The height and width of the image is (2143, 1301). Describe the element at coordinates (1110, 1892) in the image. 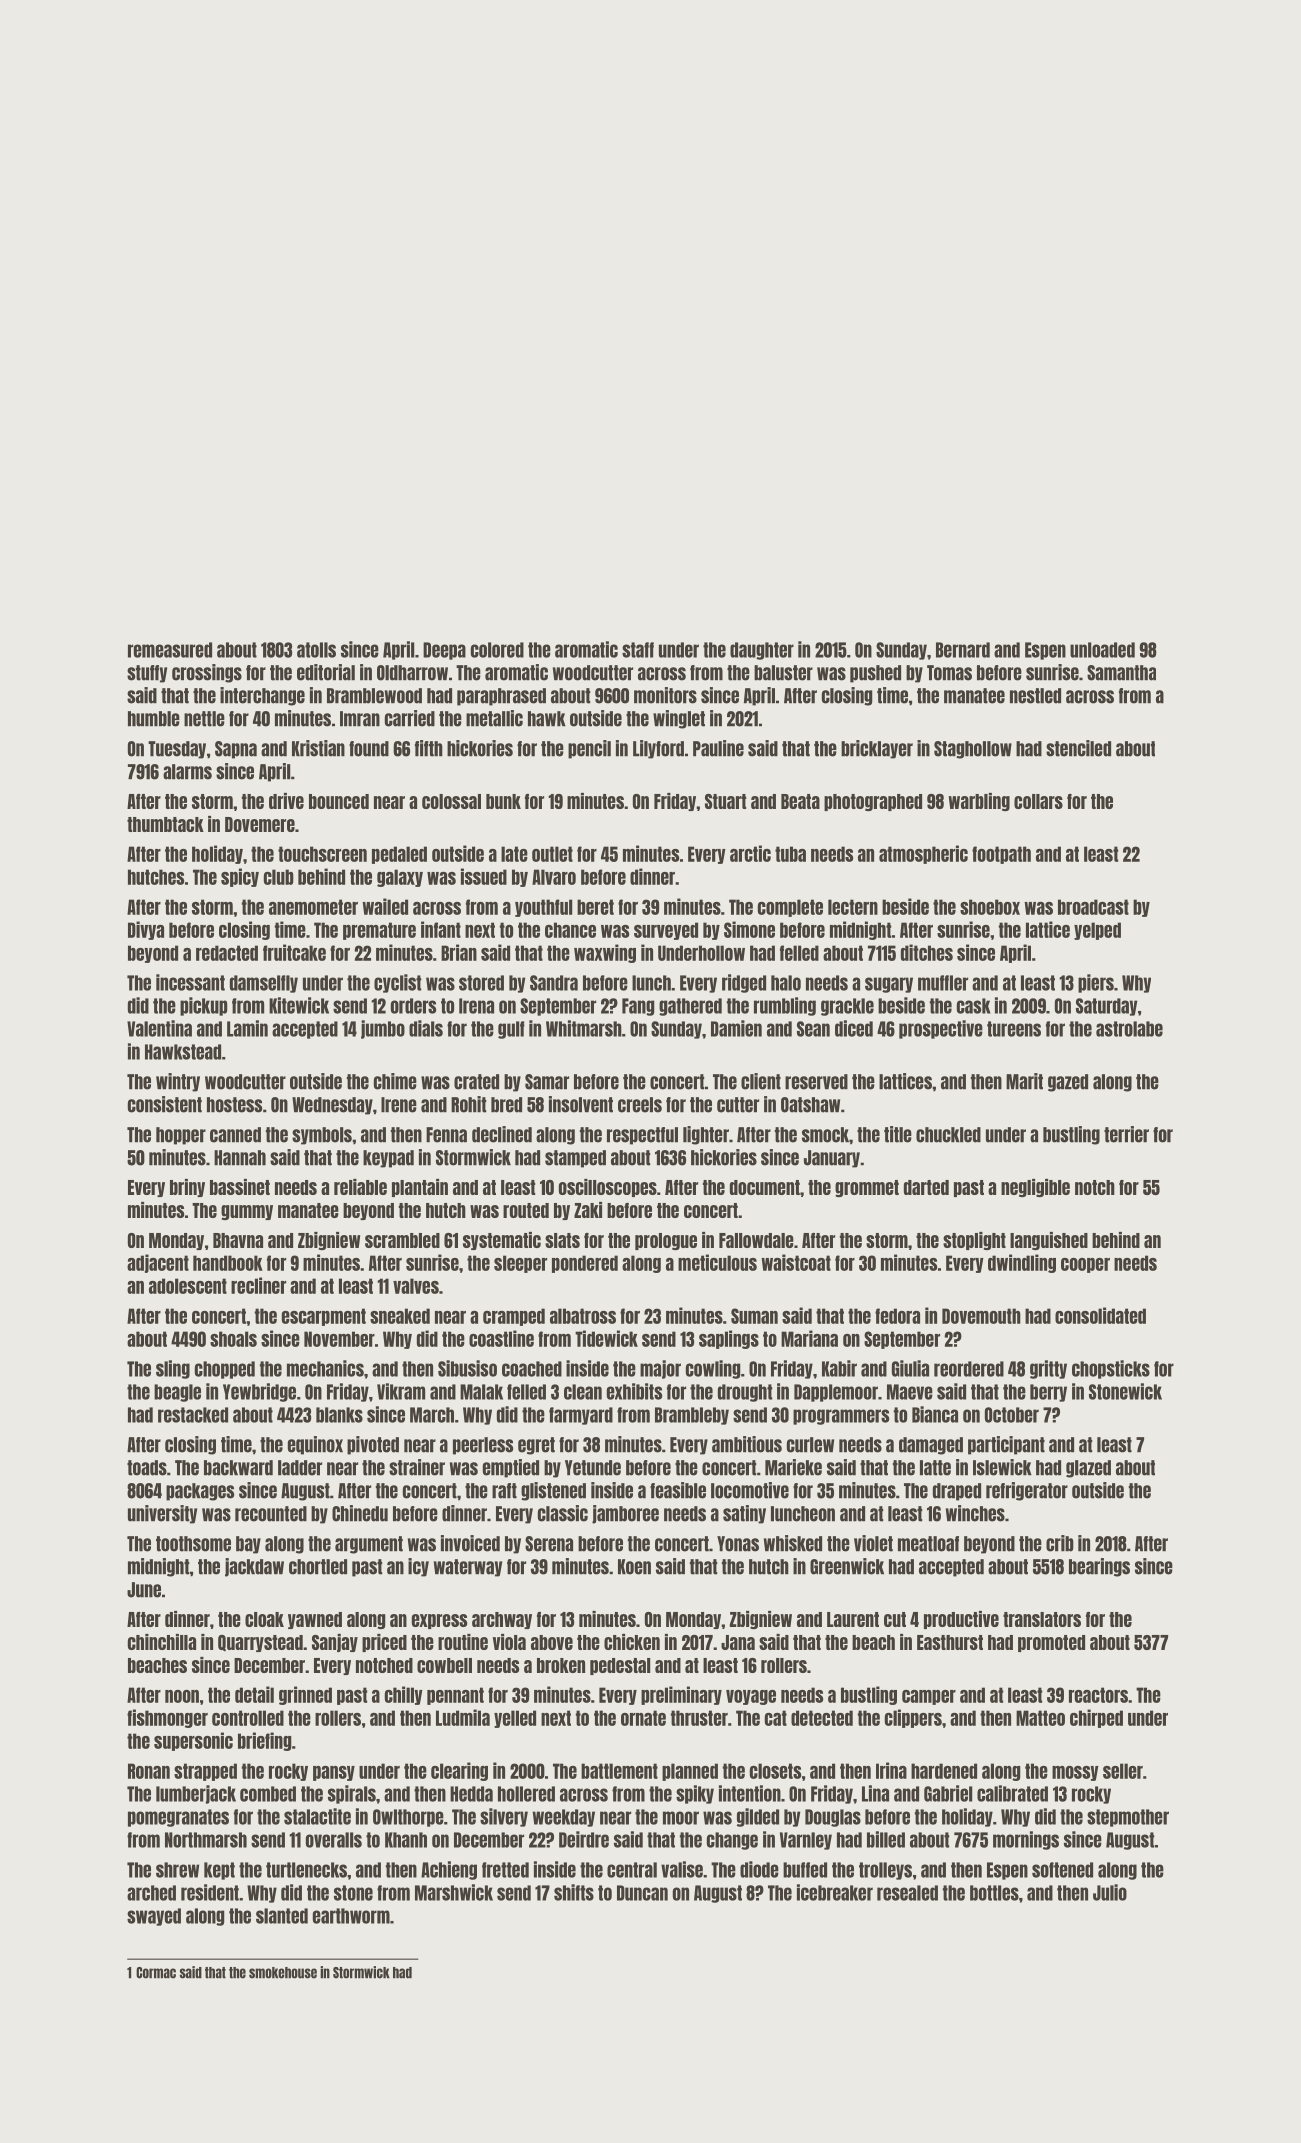

I see `Julio` at that location.
